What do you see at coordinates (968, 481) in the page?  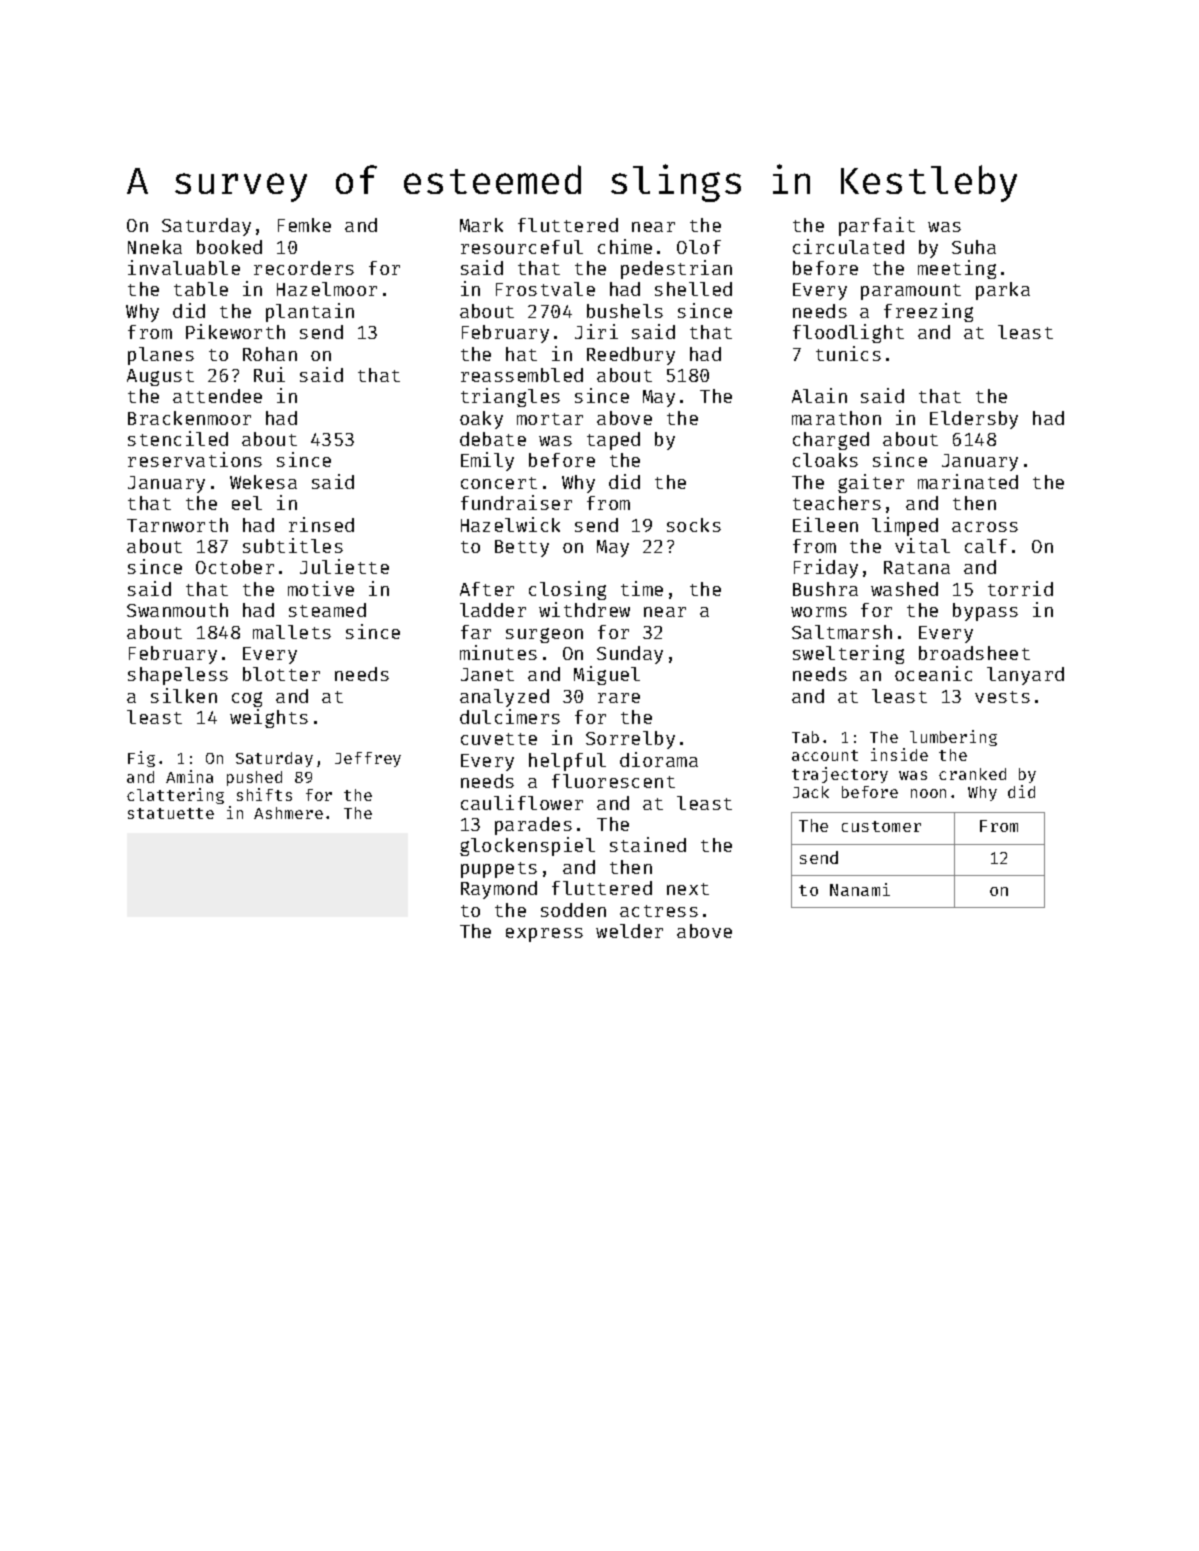 I see `marinated` at bounding box center [968, 481].
